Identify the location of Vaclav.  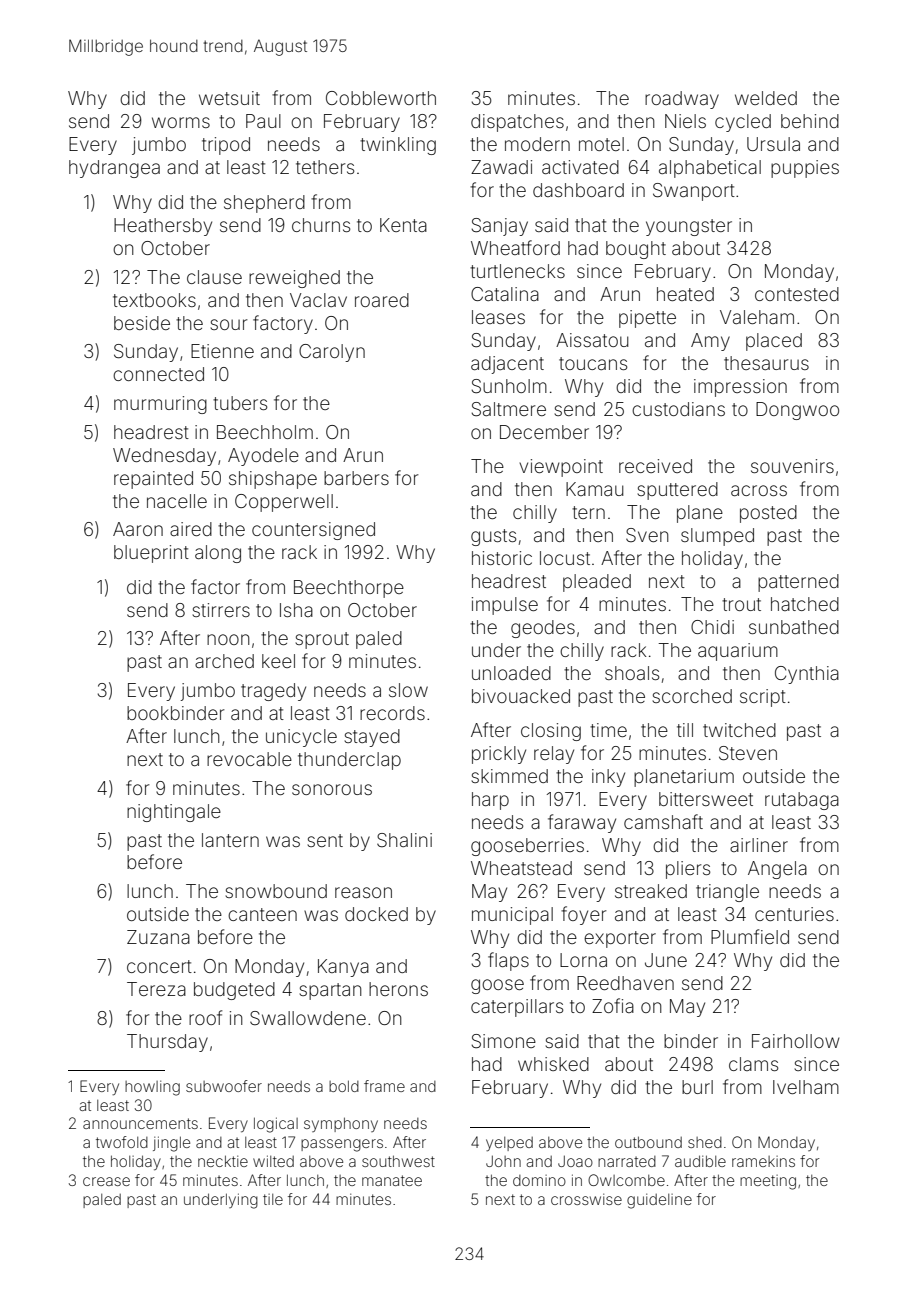
(318, 300).
